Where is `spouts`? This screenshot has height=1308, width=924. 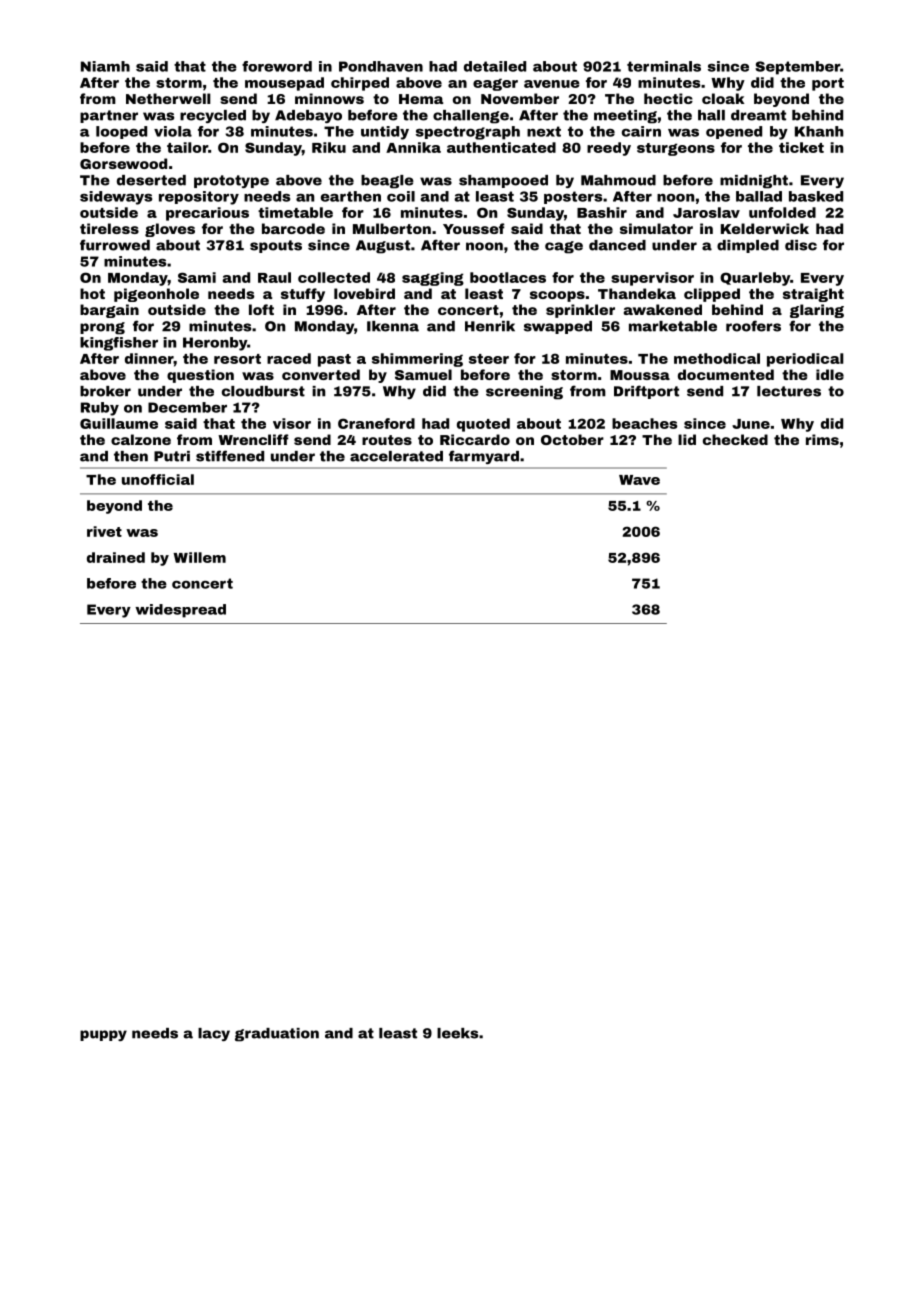 spouts is located at coordinates (276, 246).
